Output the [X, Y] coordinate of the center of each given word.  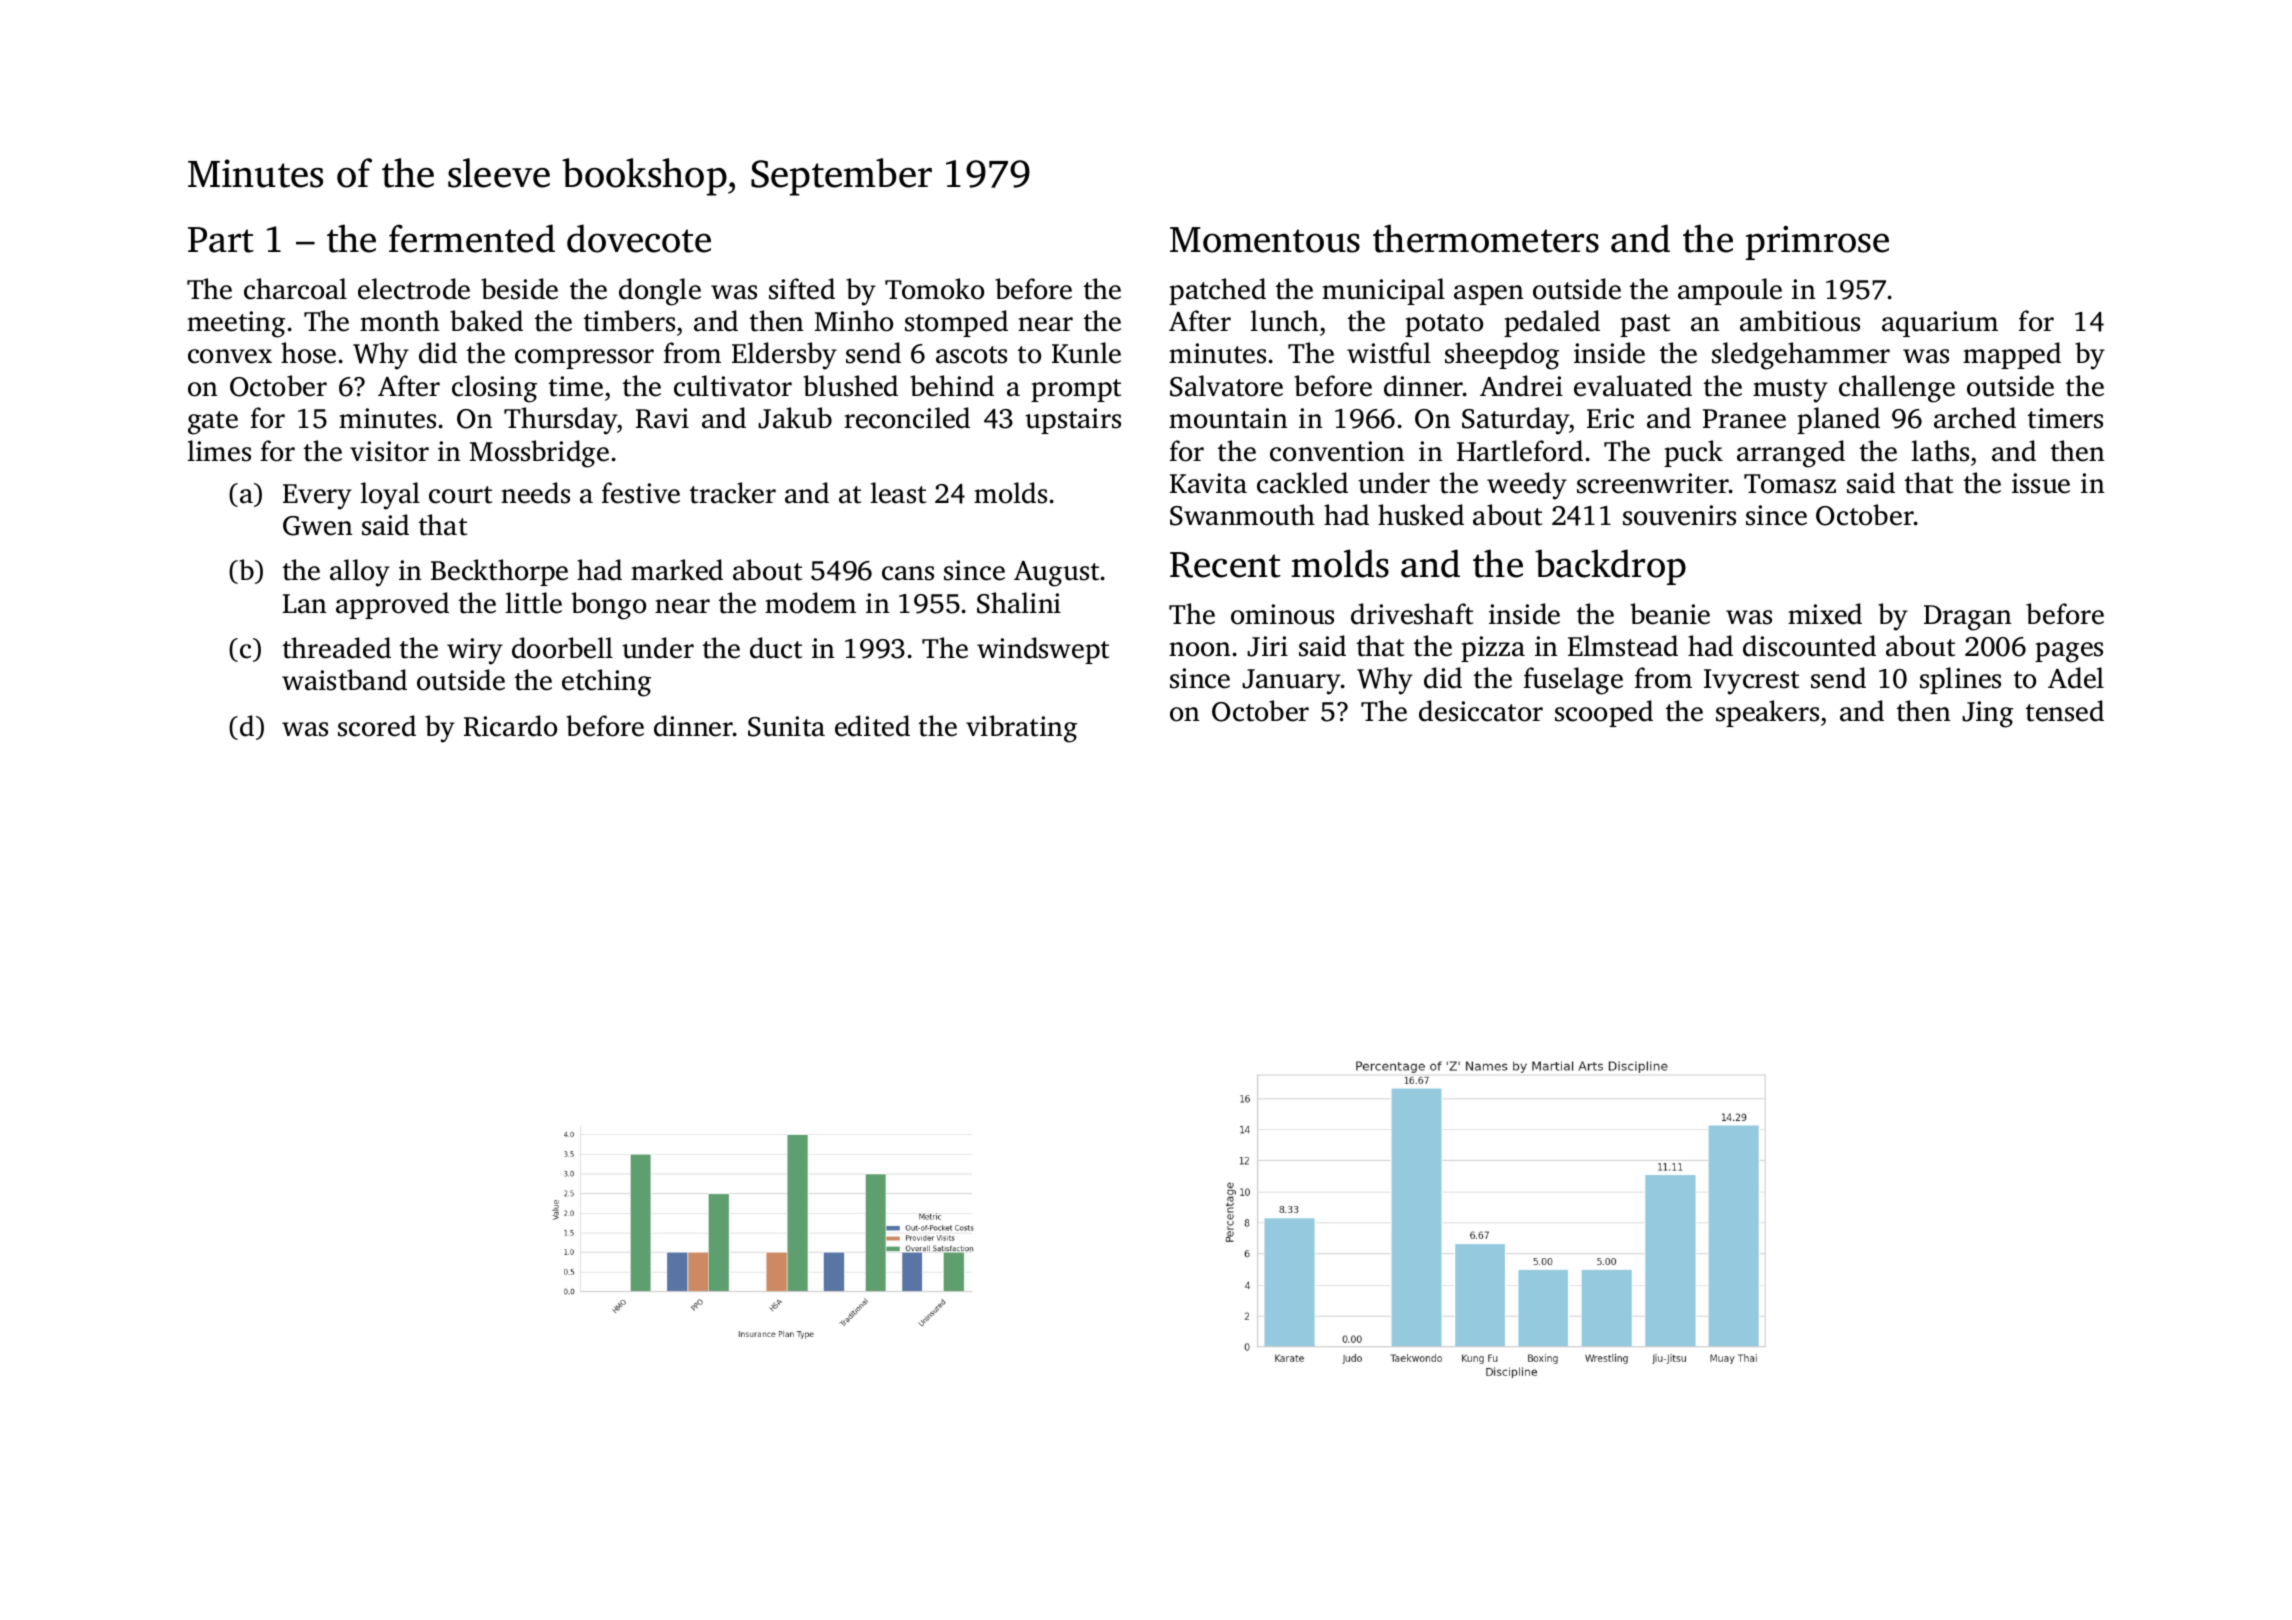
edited [872, 726]
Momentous [1265, 240]
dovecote [639, 238]
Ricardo [510, 726]
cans [908, 573]
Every [317, 497]
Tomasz [1790, 484]
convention [1337, 451]
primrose [1817, 243]
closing [494, 389]
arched [1975, 418]
